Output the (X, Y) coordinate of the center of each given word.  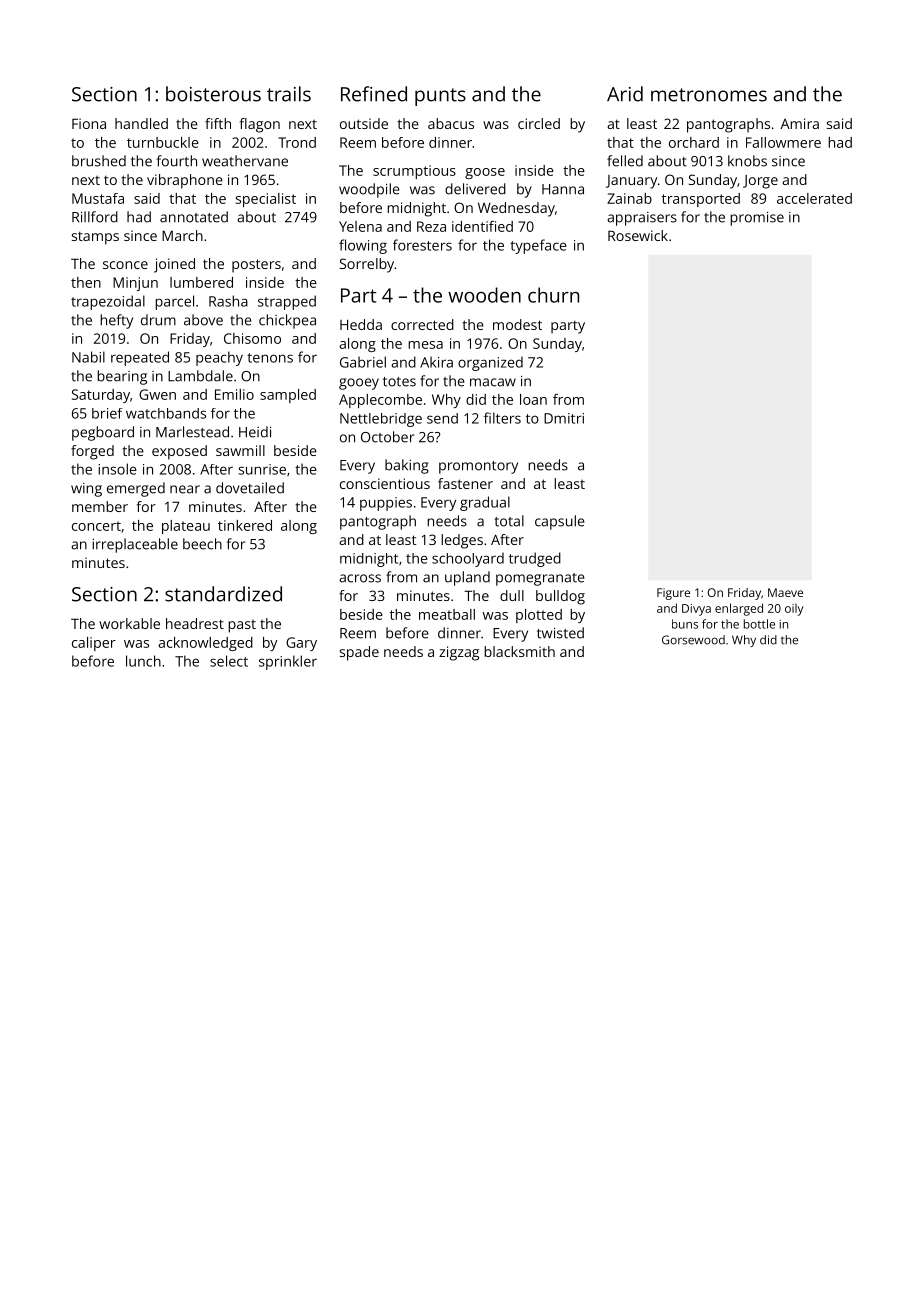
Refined (374, 94)
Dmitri (564, 418)
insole (117, 469)
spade (359, 653)
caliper (94, 644)
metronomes (709, 95)
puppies (386, 504)
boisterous (213, 94)
